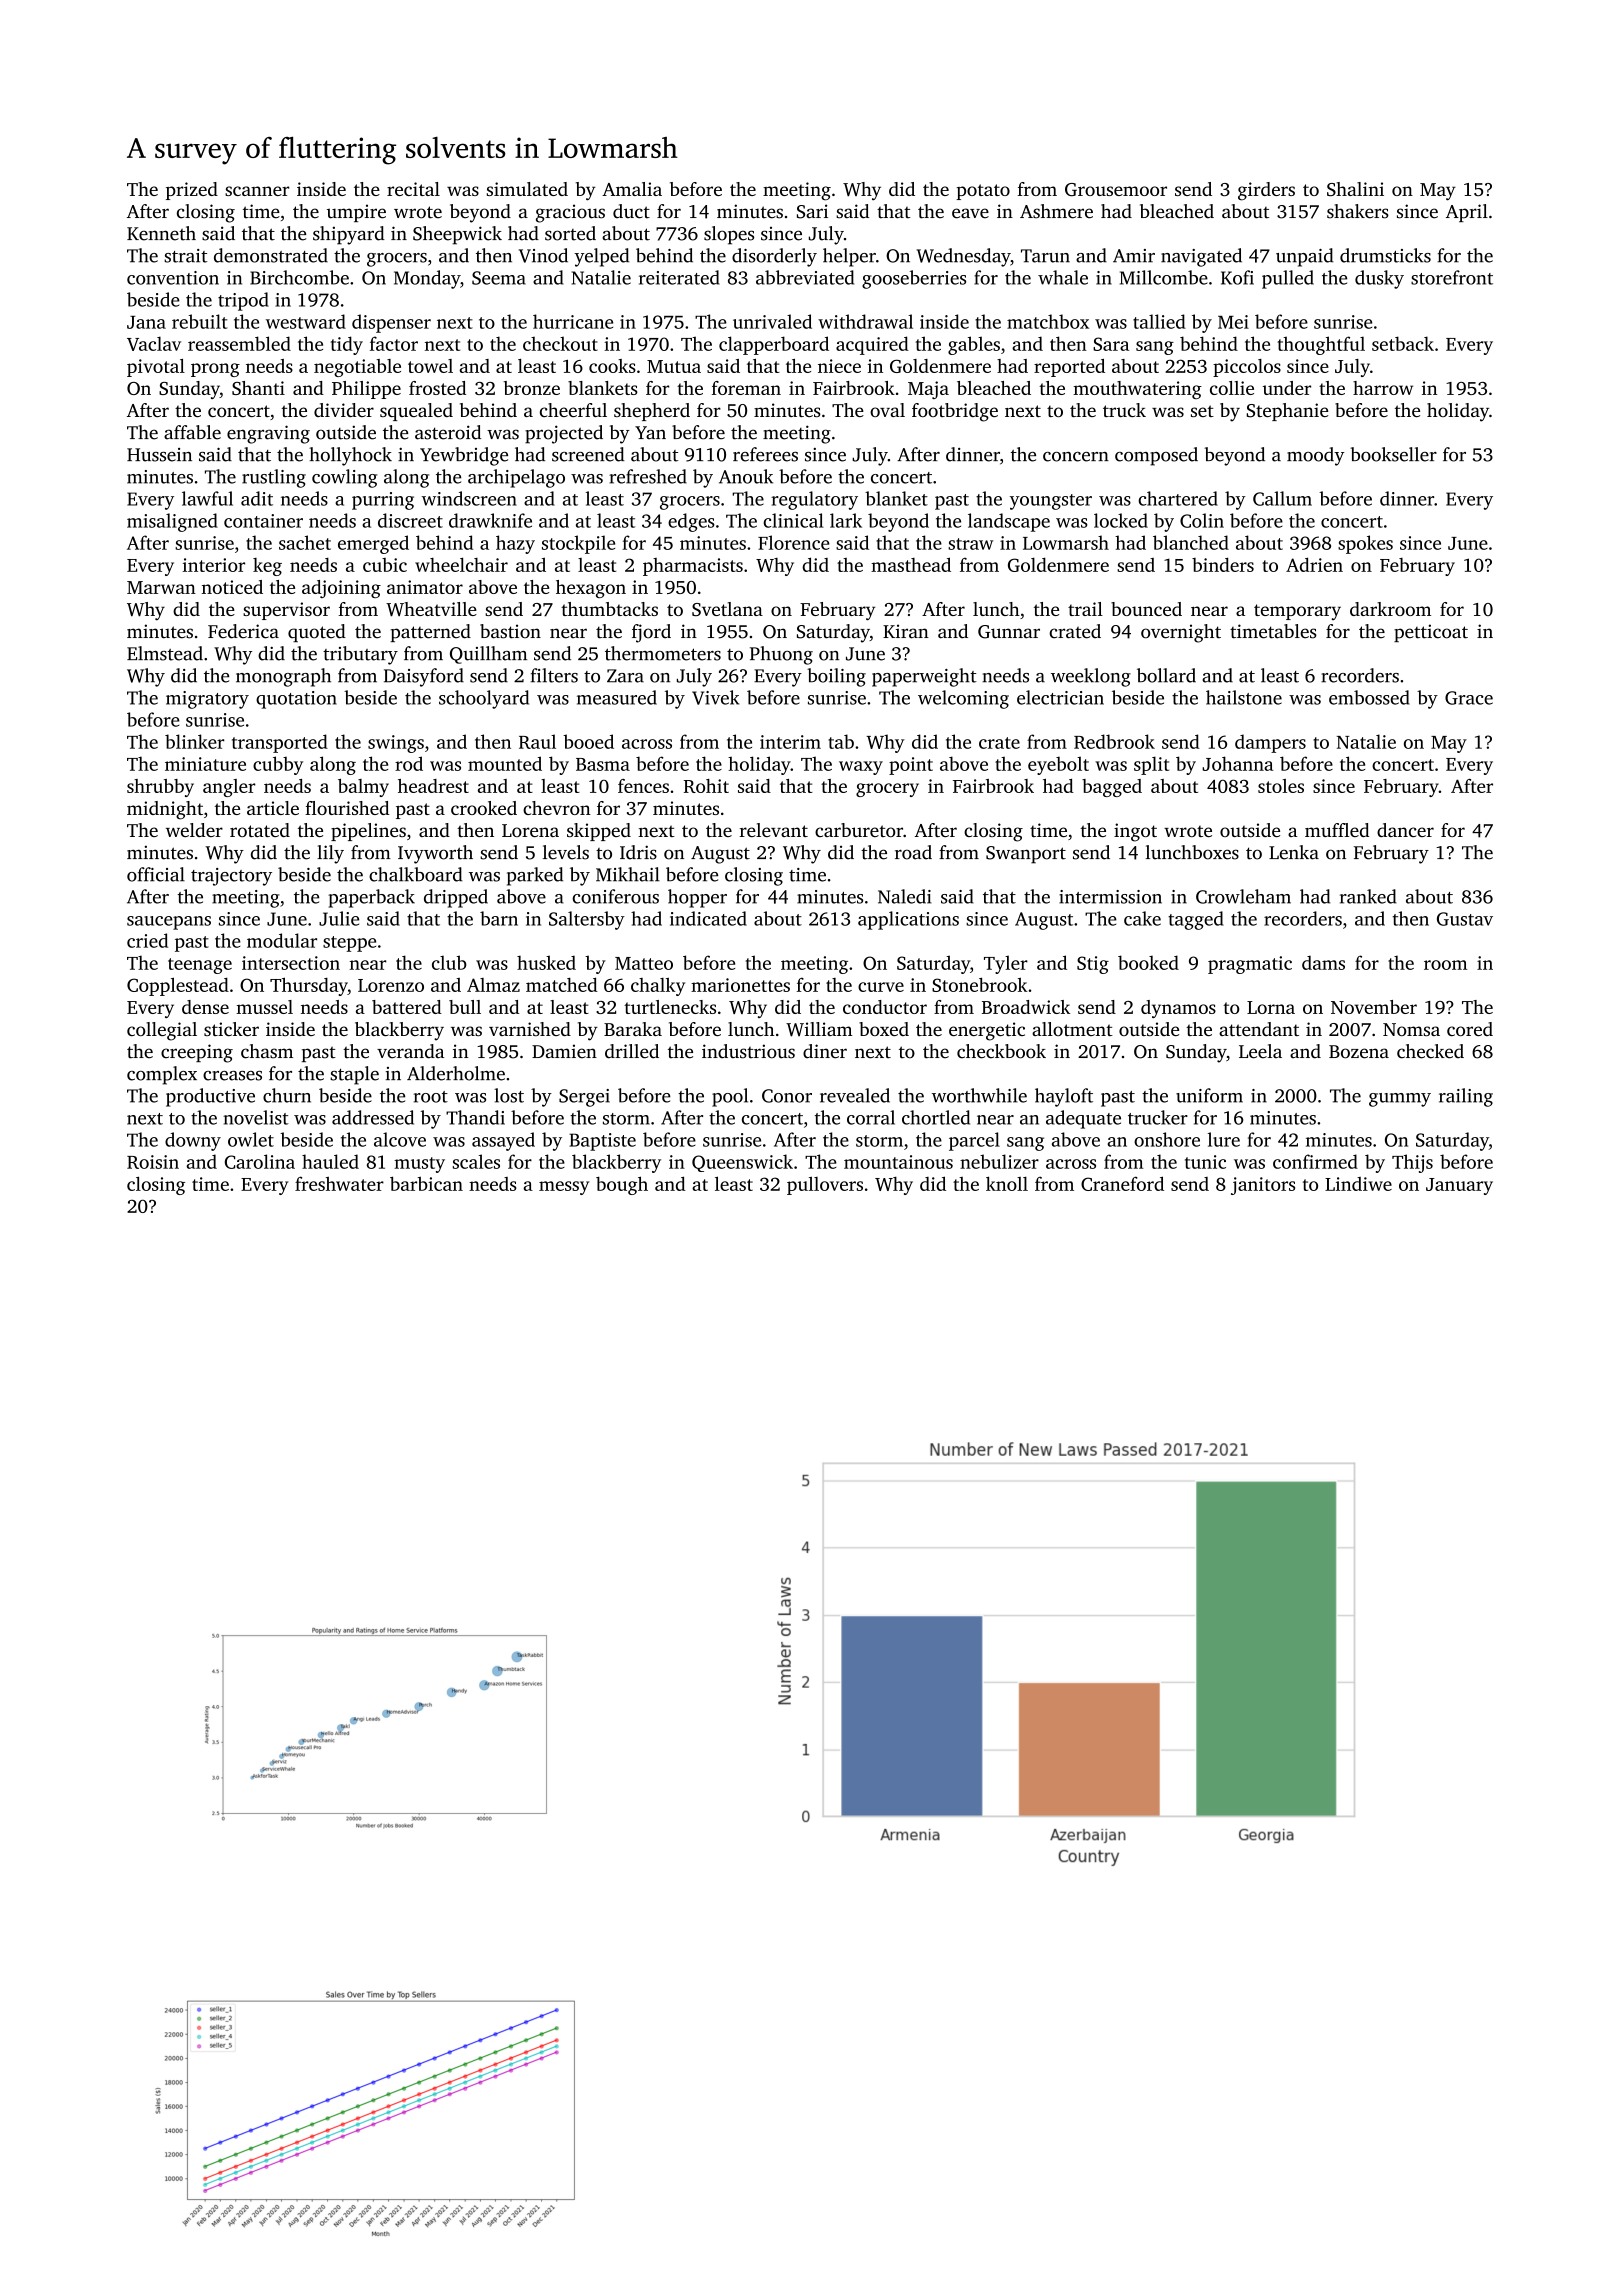 Image resolution: width=1620 pixels, height=2292 pixels. Describe the element at coordinates (1201, 257) in the screenshot. I see `navigated` at that location.
